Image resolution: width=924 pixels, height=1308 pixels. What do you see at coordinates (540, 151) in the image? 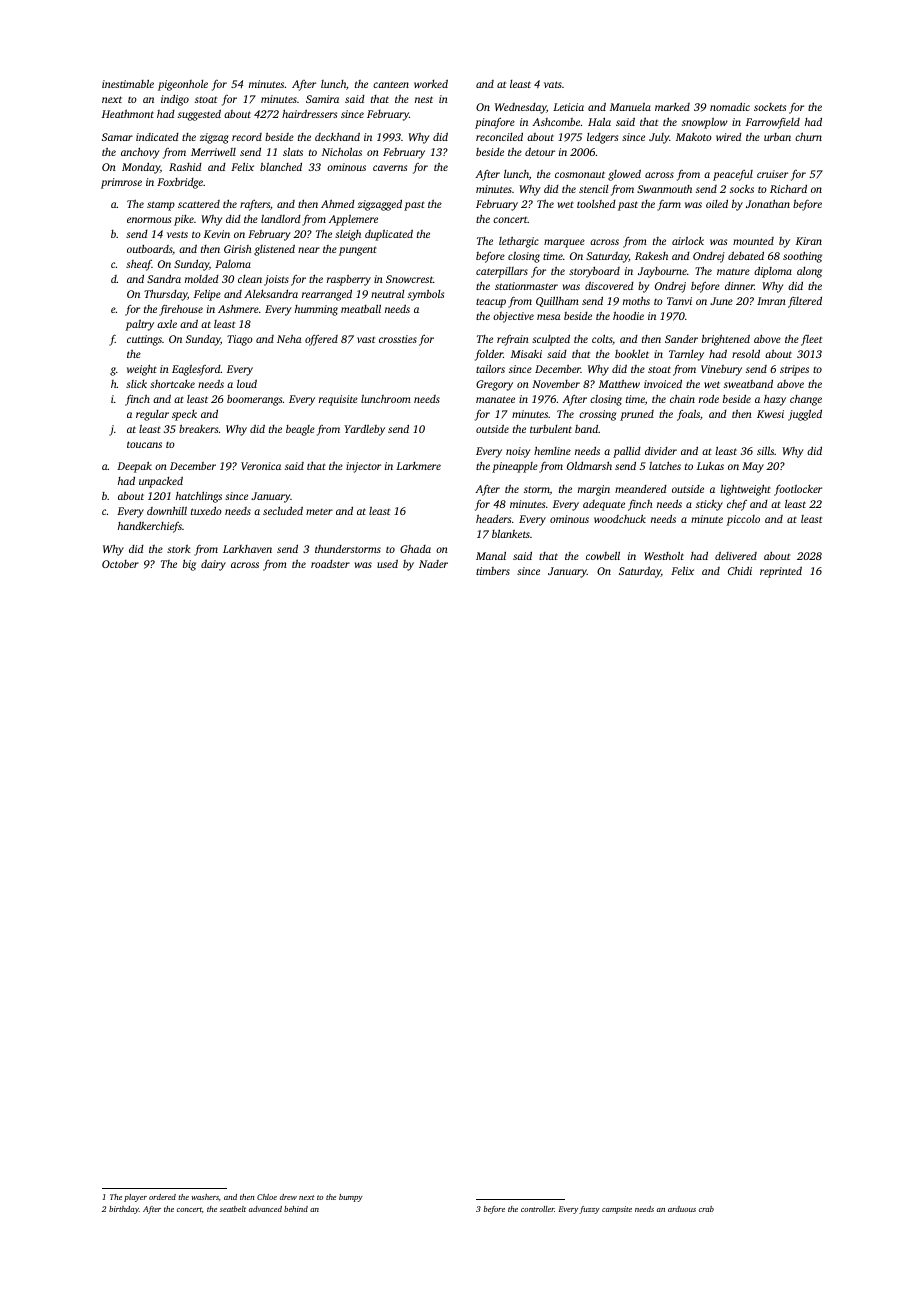
I see `detour` at bounding box center [540, 151].
